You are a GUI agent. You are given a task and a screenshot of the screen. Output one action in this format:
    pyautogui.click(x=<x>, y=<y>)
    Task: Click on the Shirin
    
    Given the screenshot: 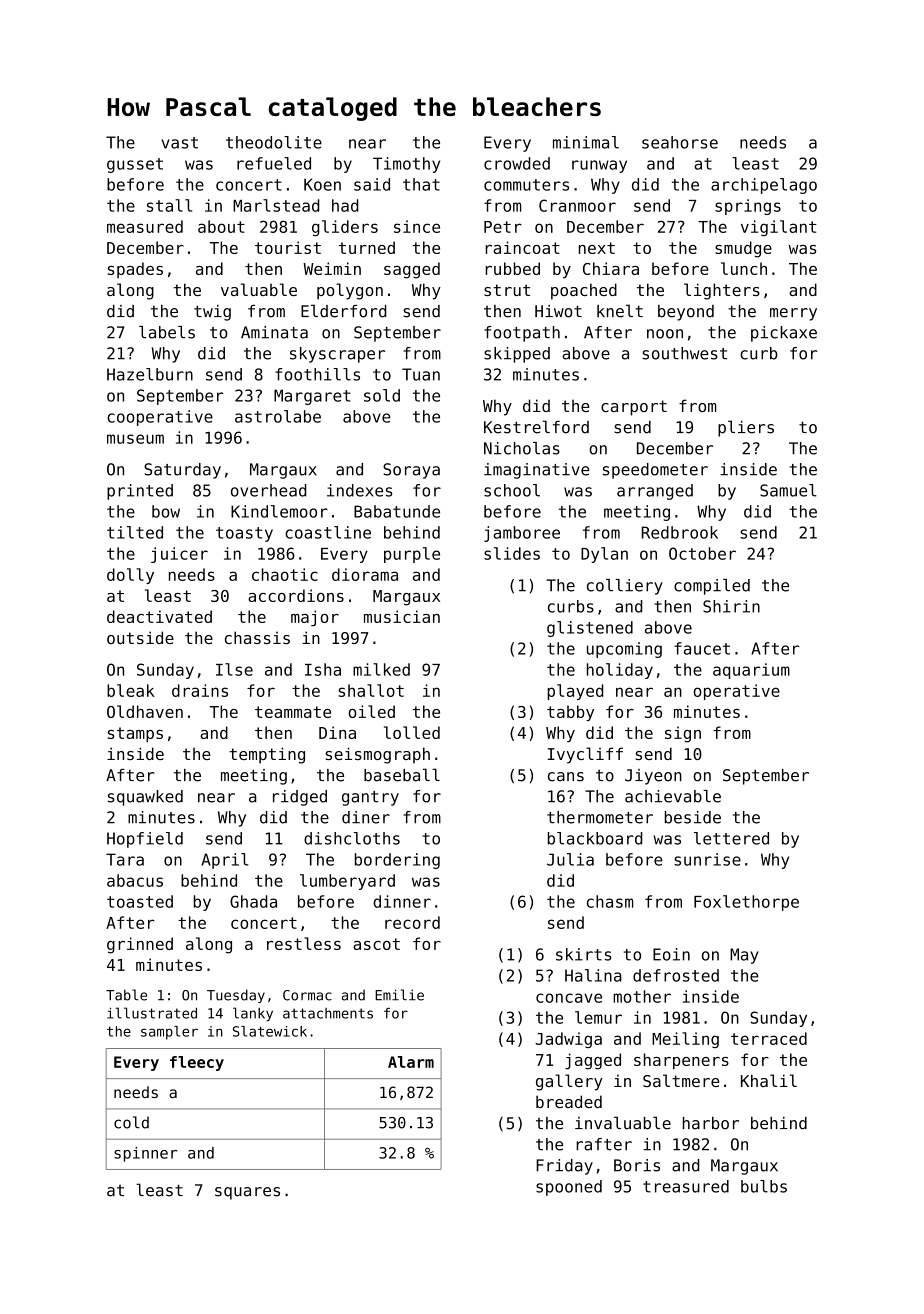 What is the action you would take?
    pyautogui.click(x=731, y=606)
